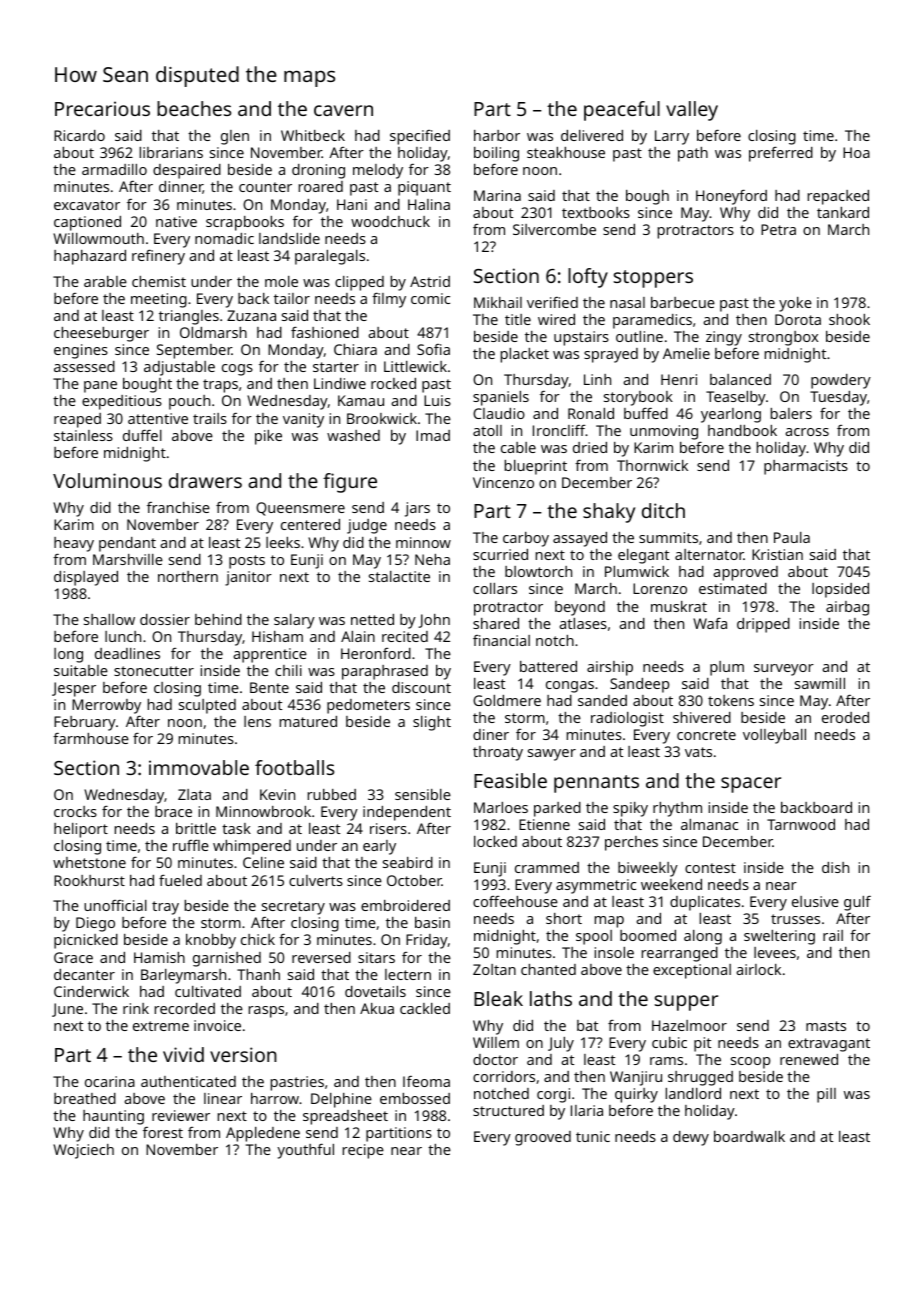 The width and height of the document is (924, 1308). What do you see at coordinates (792, 537) in the document?
I see `Paula` at bounding box center [792, 537].
